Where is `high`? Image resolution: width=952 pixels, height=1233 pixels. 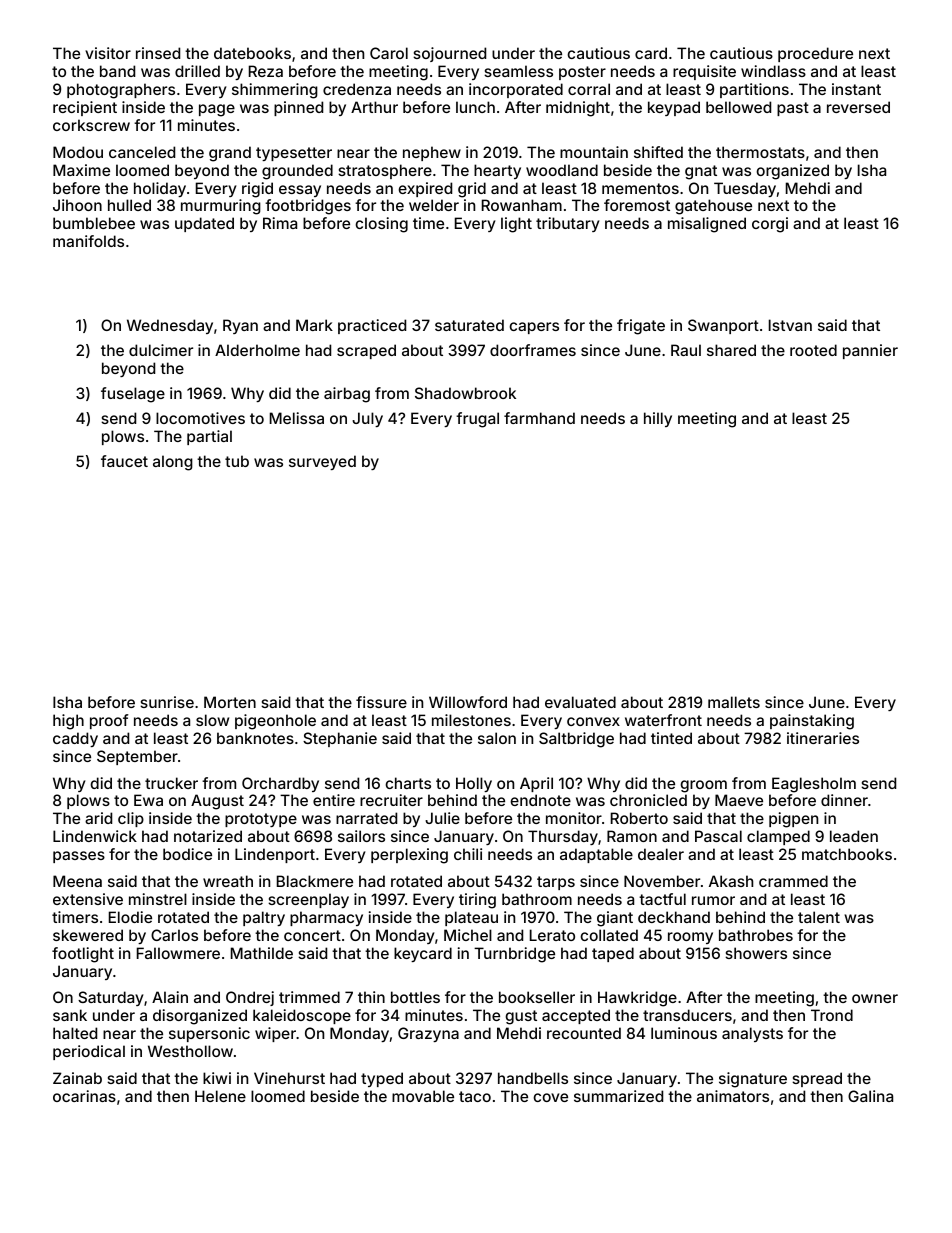 high is located at coordinates (68, 722).
